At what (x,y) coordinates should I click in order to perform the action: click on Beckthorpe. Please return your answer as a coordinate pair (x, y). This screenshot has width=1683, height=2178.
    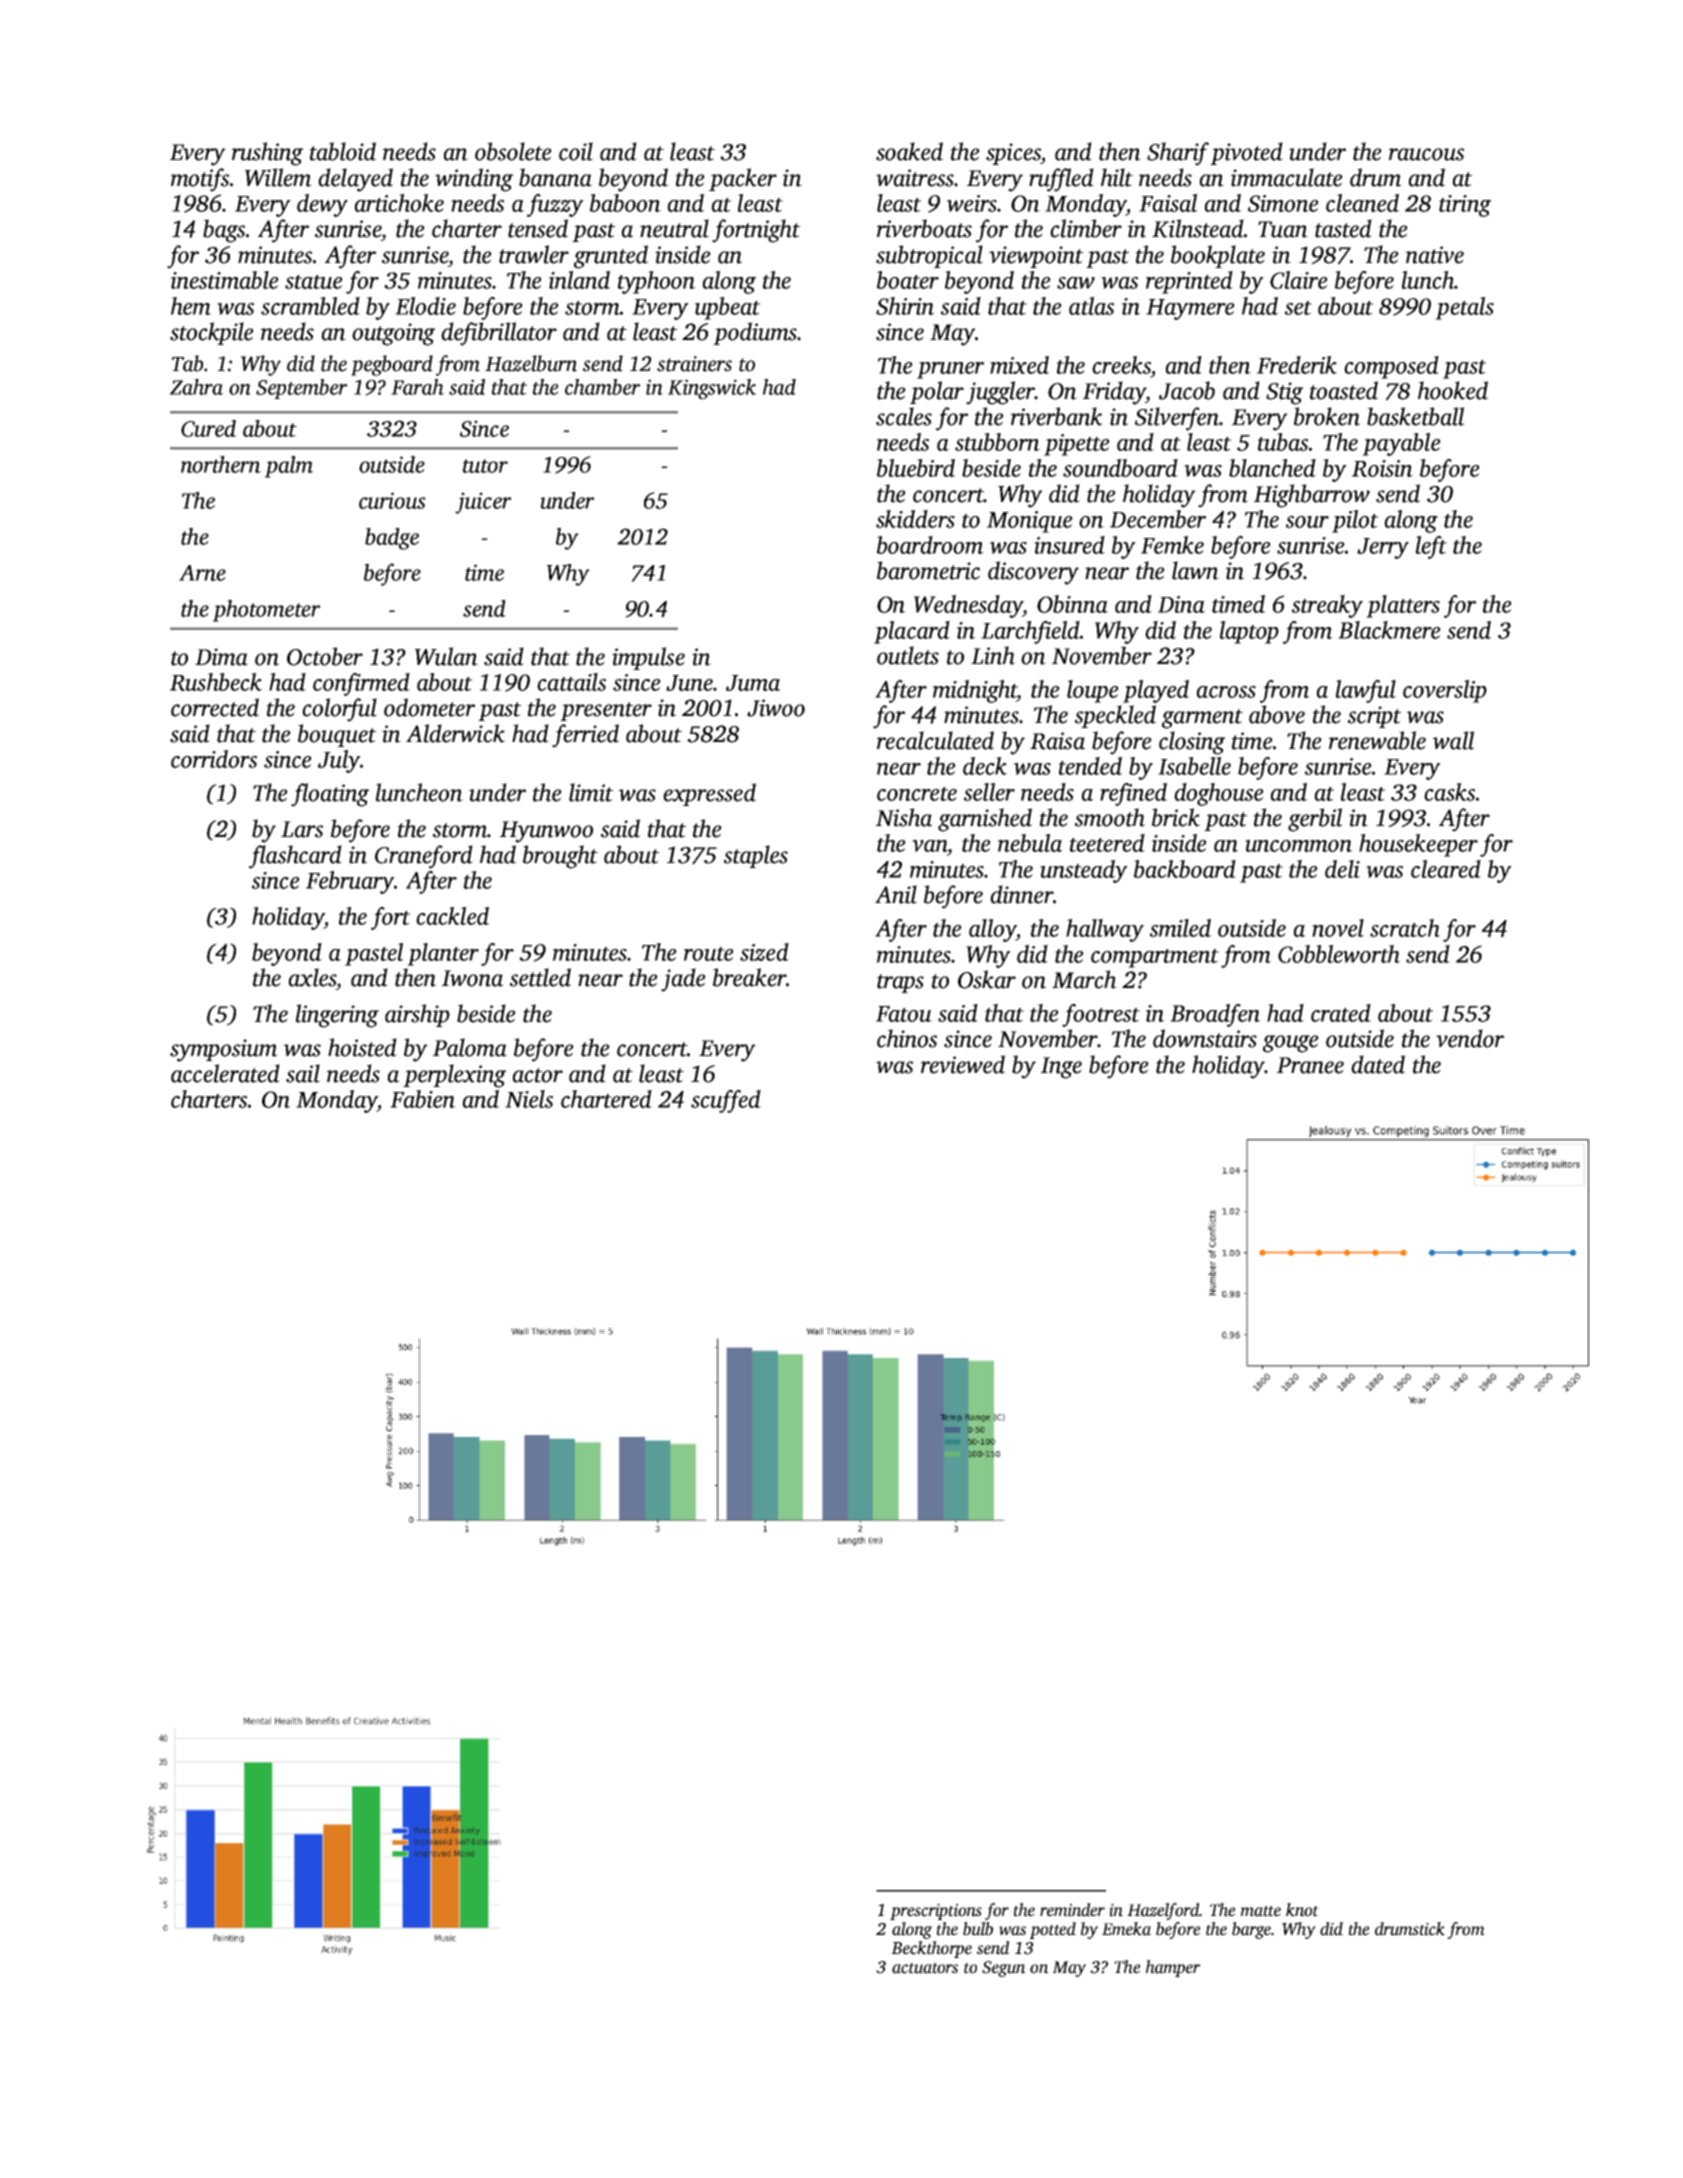
    Looking at the image, I should click on (931, 1949).
